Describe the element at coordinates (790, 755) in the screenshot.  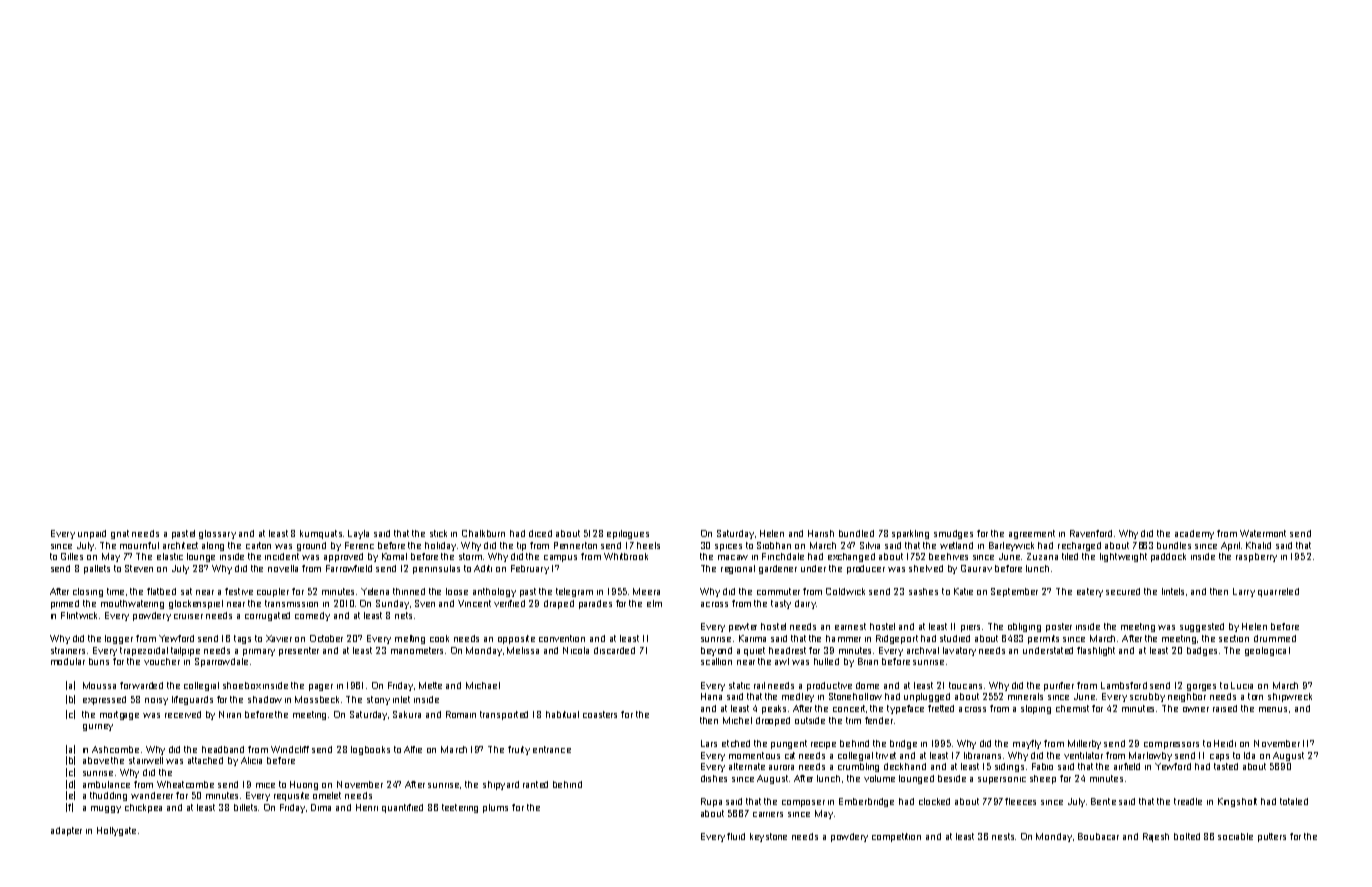
I see `cat` at that location.
